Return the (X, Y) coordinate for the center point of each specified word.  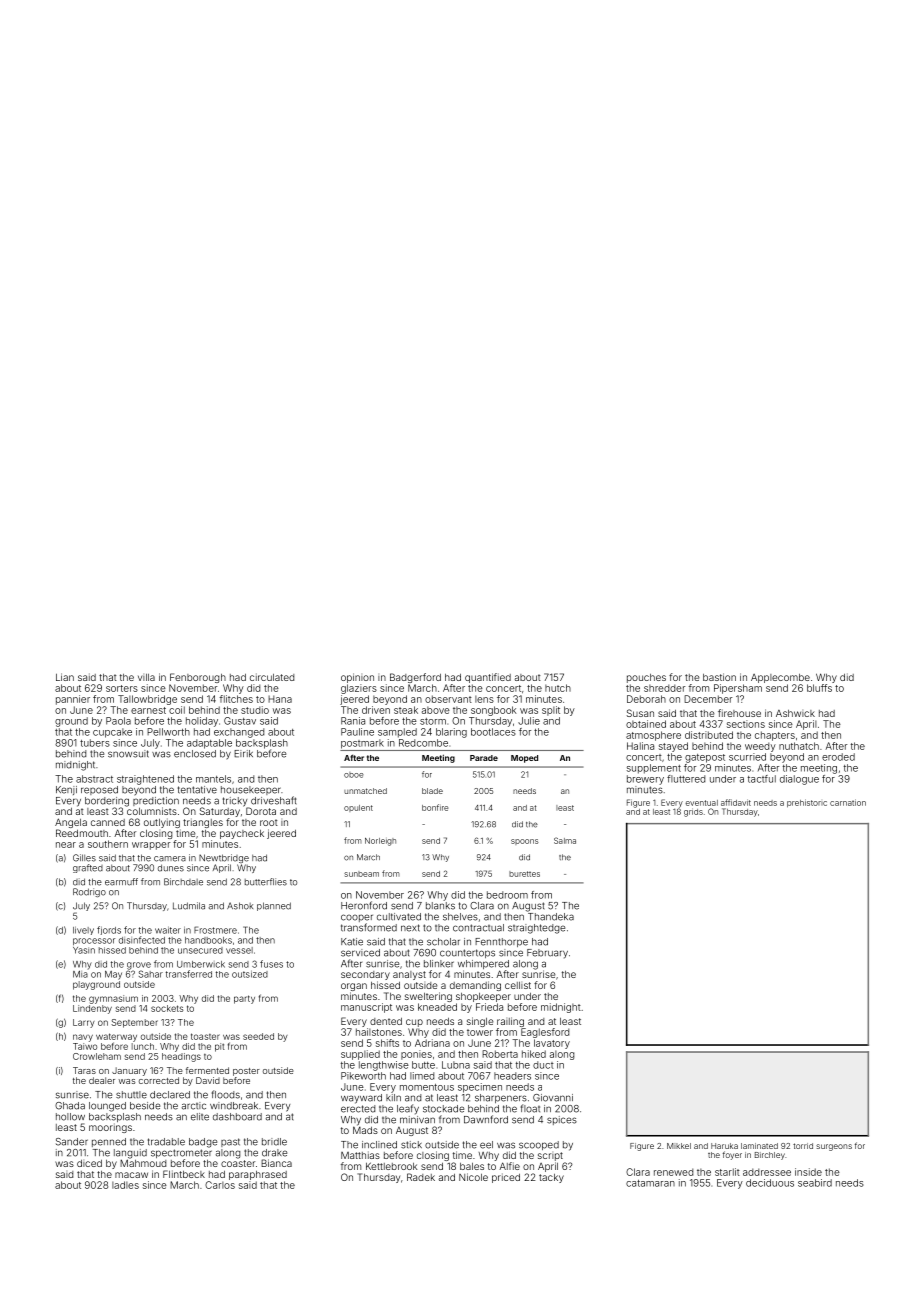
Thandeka (551, 917)
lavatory (552, 1044)
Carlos (220, 1185)
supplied (360, 1055)
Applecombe (780, 678)
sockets (167, 1008)
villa (146, 677)
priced (506, 1178)
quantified (488, 678)
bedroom (507, 895)
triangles (203, 823)
